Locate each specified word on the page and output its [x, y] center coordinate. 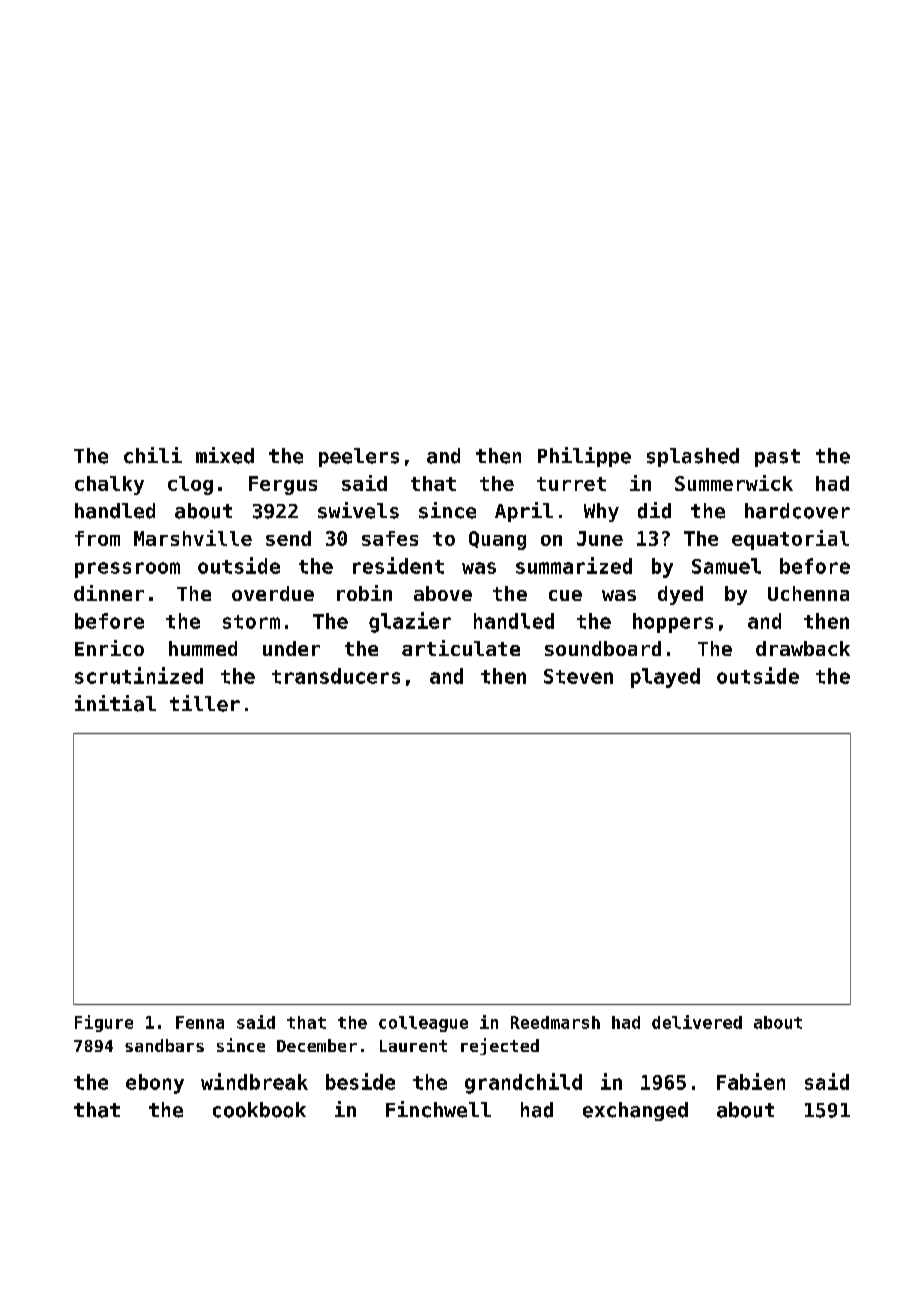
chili [153, 455]
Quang [497, 540]
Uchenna [808, 593]
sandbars [164, 1045]
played [665, 678]
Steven [578, 676]
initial [115, 703]
